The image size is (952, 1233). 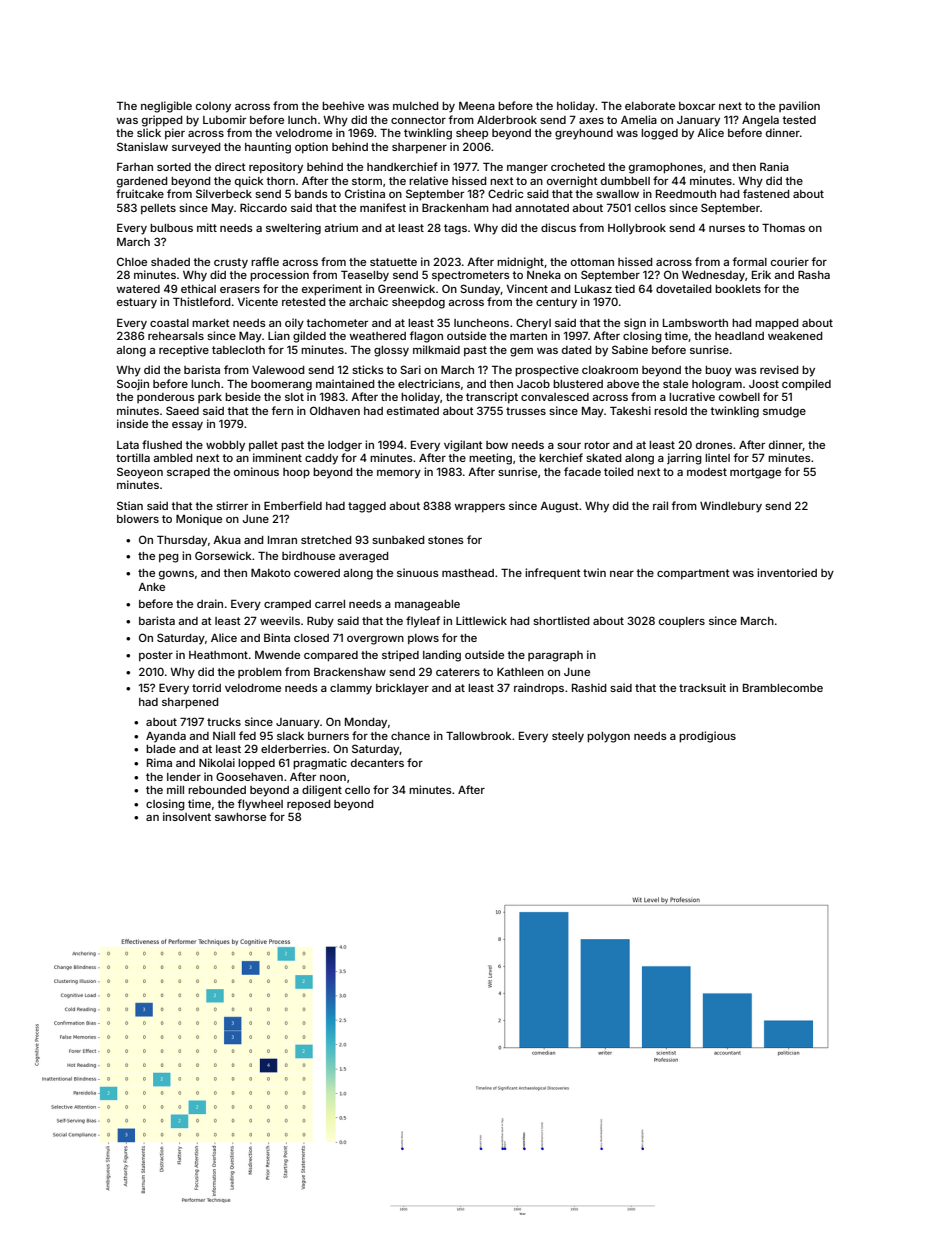 What do you see at coordinates (130, 505) in the image?
I see `Stian` at bounding box center [130, 505].
